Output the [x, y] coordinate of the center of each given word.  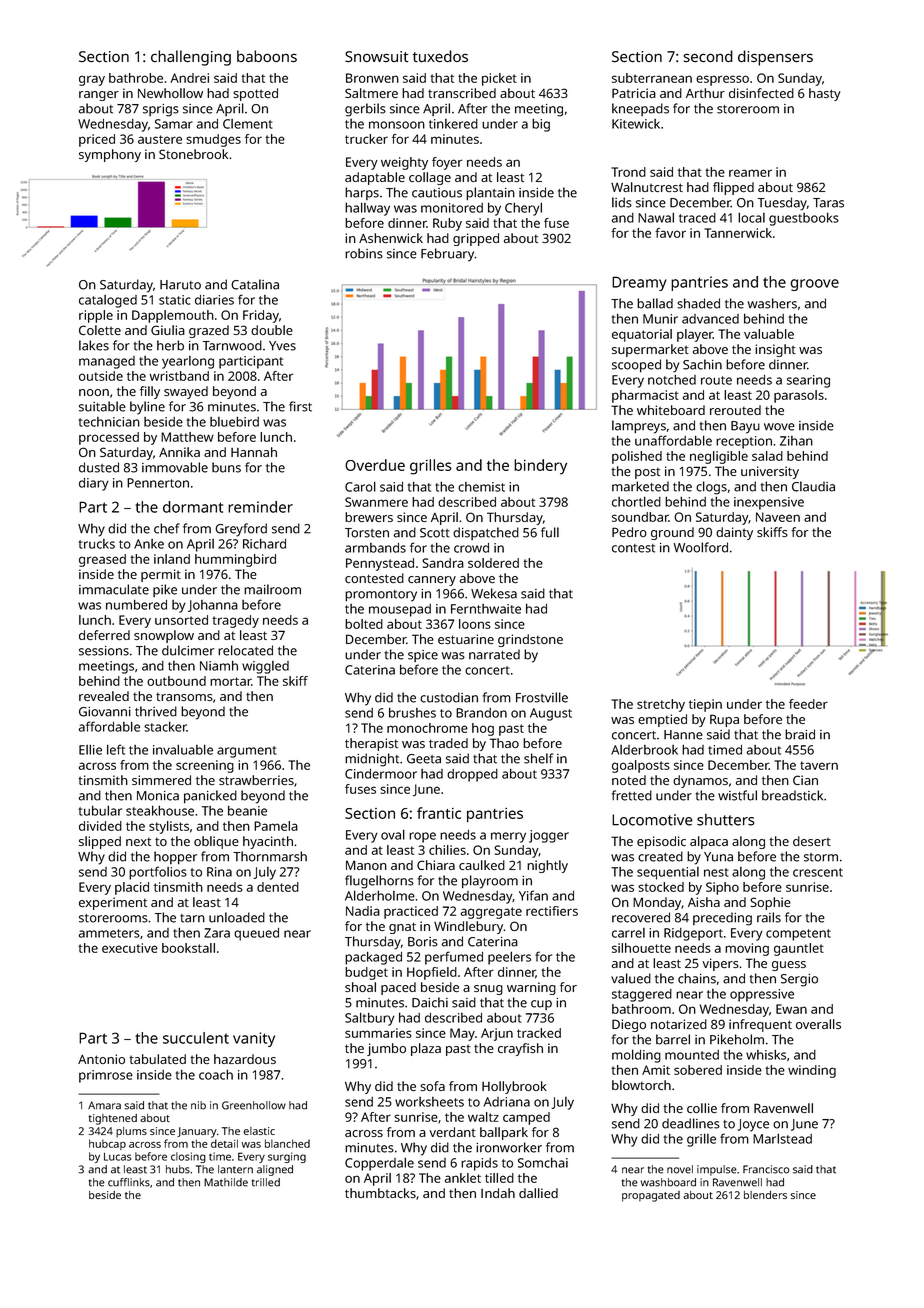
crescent [818, 872]
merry [508, 837]
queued [256, 934]
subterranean [652, 78]
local [751, 217]
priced [97, 140]
